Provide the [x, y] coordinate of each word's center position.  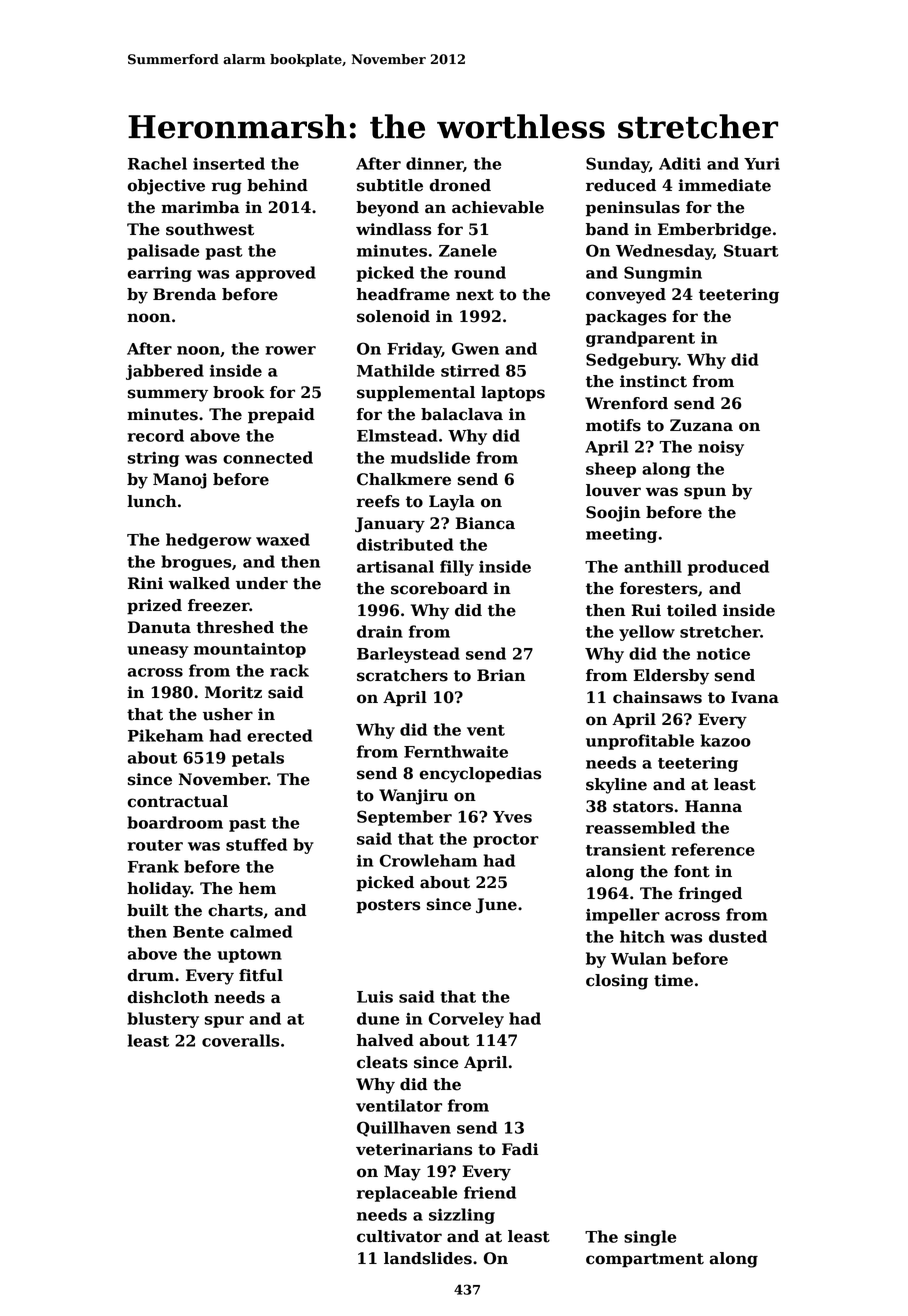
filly [457, 568]
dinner [434, 163]
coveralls [240, 1040]
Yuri [762, 164]
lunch [152, 501]
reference [713, 849]
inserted [229, 163]
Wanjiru [413, 797]
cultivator [399, 1236]
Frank [153, 866]
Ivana [755, 697]
